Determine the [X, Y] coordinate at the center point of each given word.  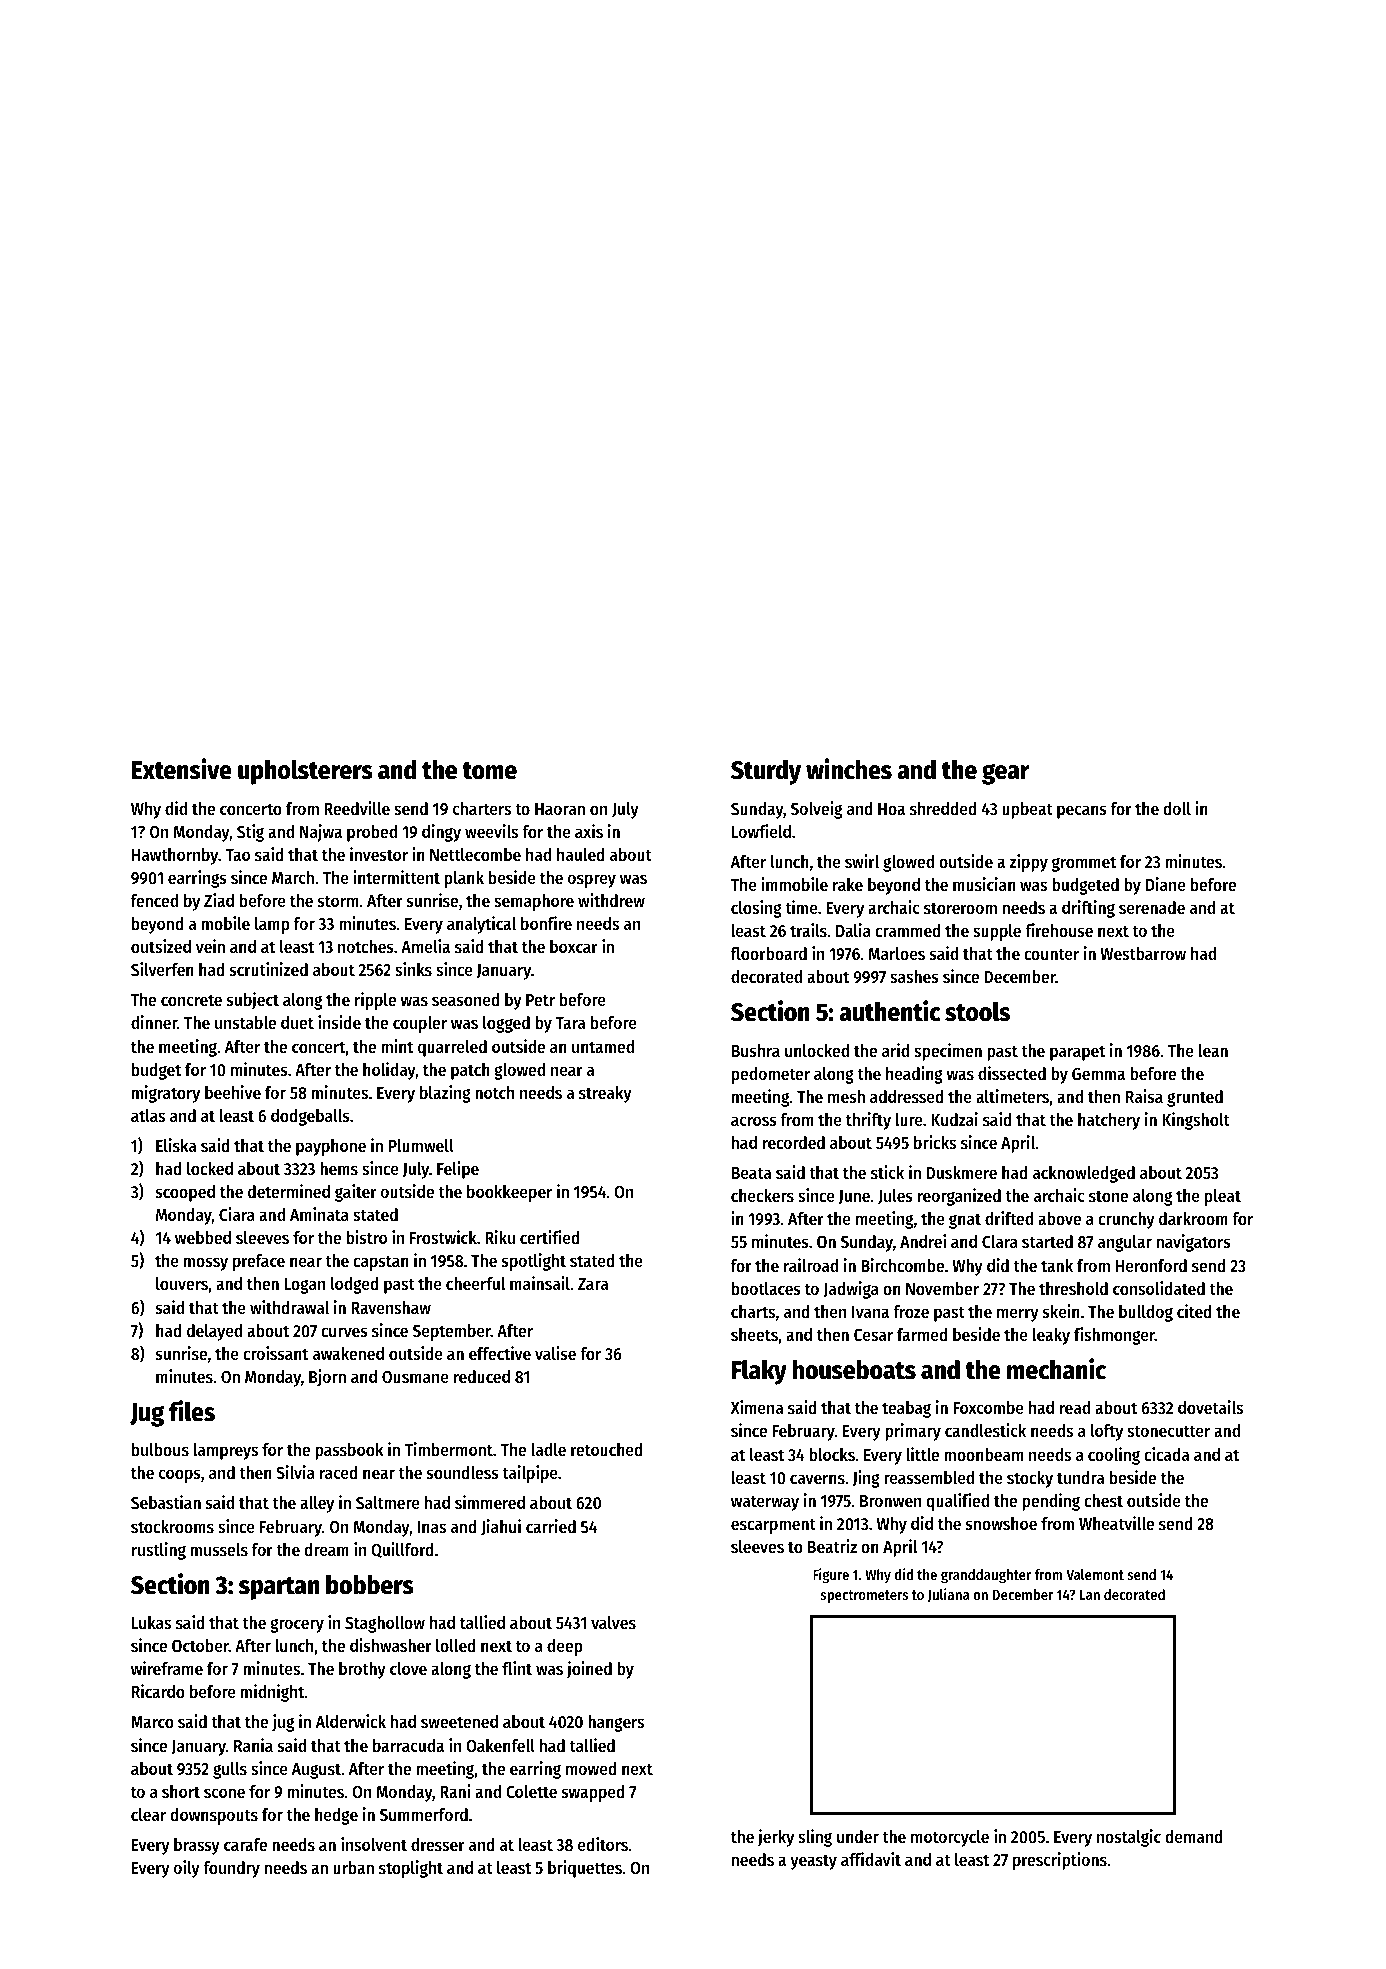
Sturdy [766, 772]
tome [489, 771]
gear [1005, 774]
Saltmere [388, 1502]
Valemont [1095, 1574]
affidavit [871, 1859]
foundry [231, 1869]
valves [613, 1622]
